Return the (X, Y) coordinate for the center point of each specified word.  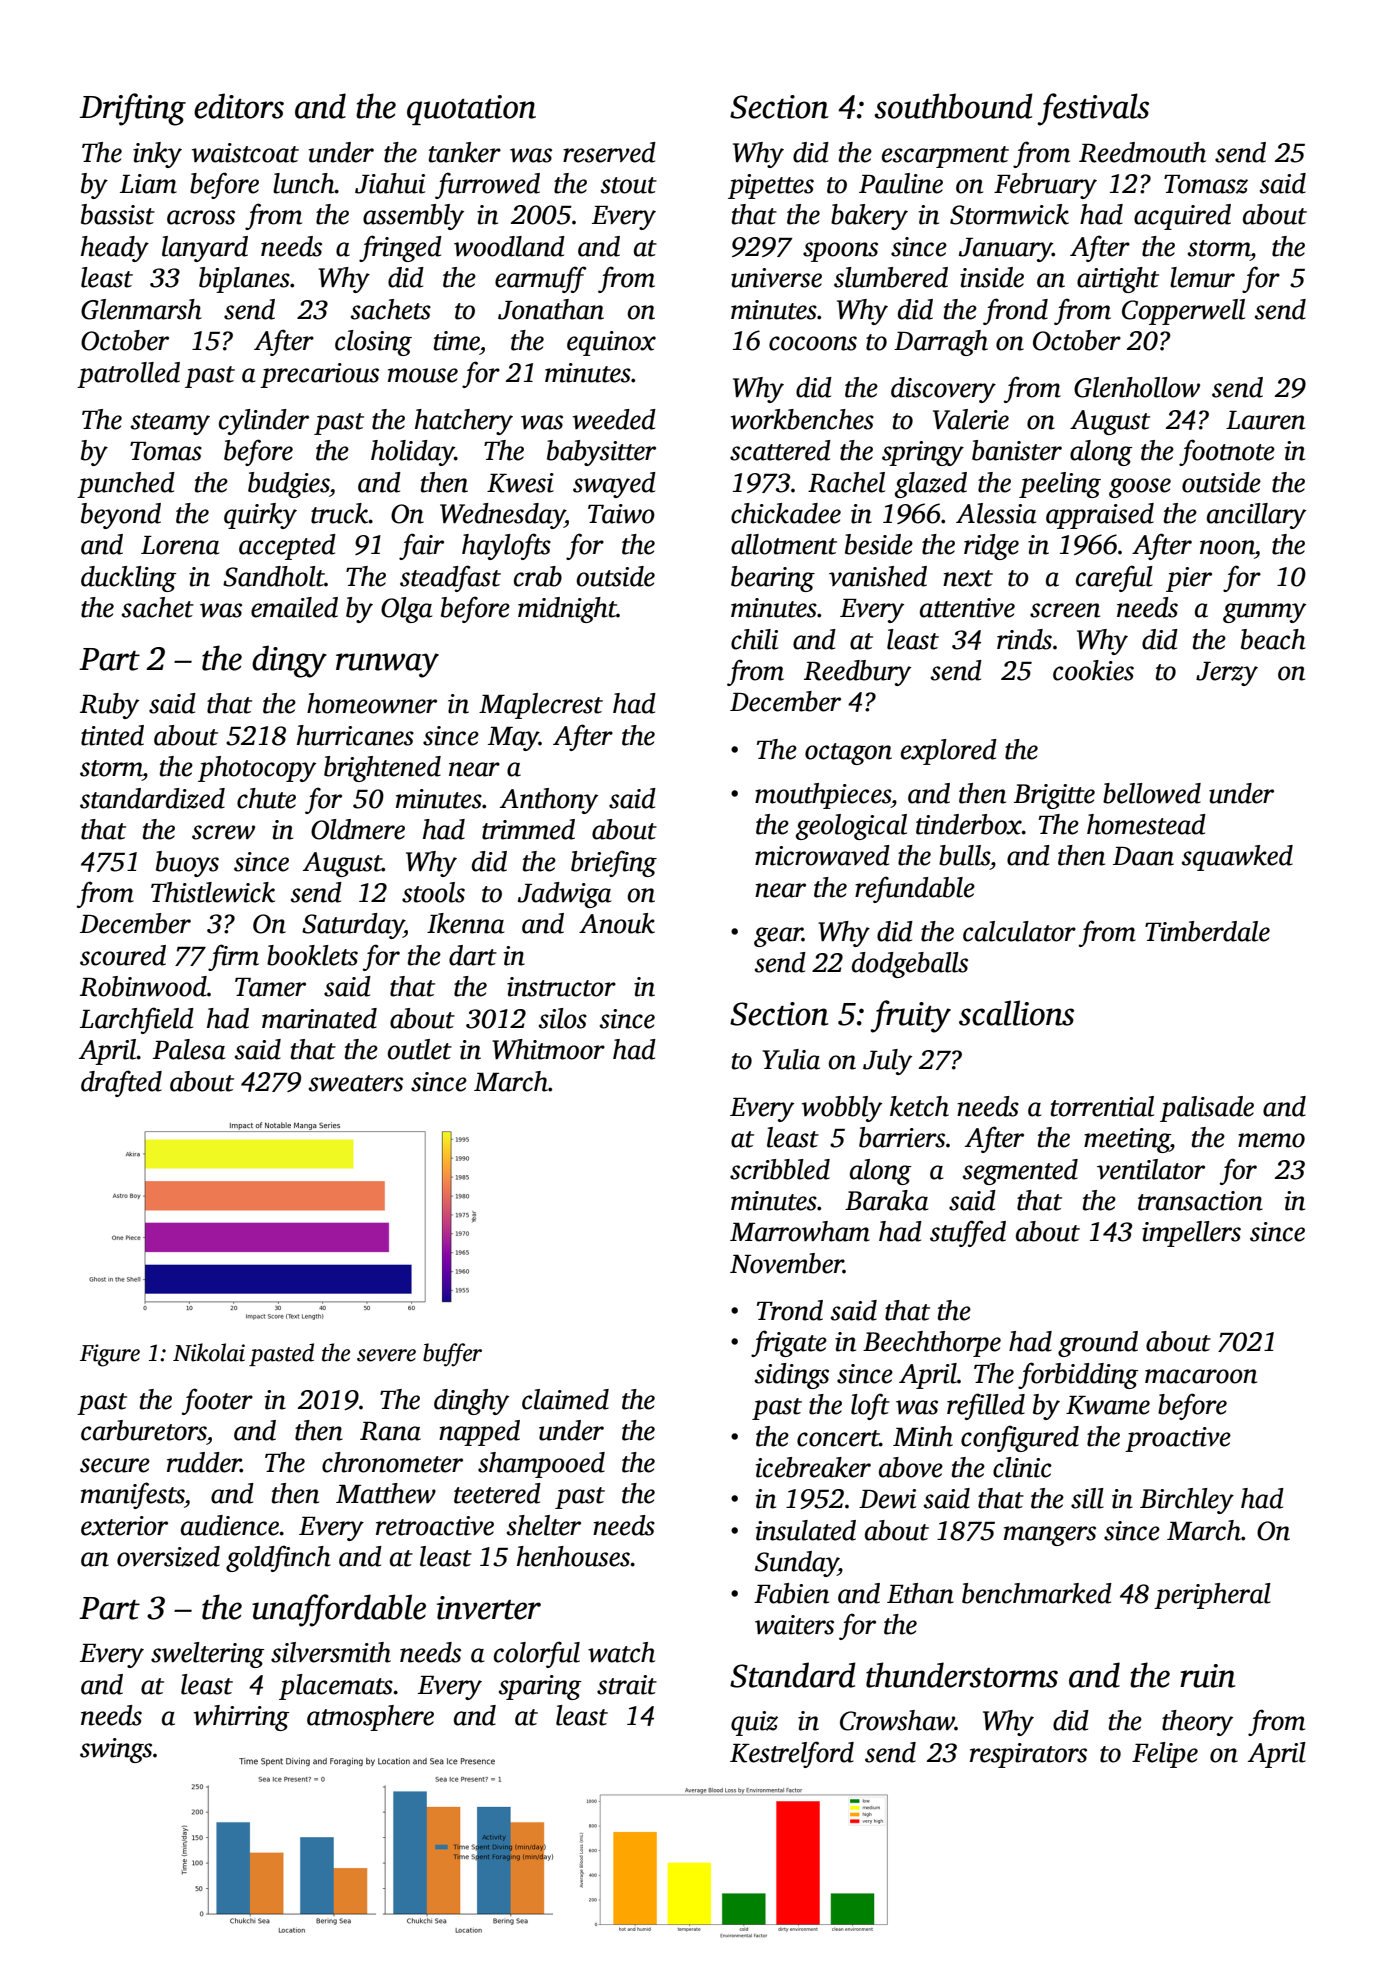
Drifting (132, 109)
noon (1227, 547)
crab (538, 576)
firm (233, 957)
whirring (241, 1718)
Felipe (1165, 1755)
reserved (609, 152)
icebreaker (813, 1467)
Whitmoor (548, 1049)
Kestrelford (792, 1754)
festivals (1093, 109)
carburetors (144, 1430)
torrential (1102, 1106)
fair (421, 546)
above (911, 1467)
